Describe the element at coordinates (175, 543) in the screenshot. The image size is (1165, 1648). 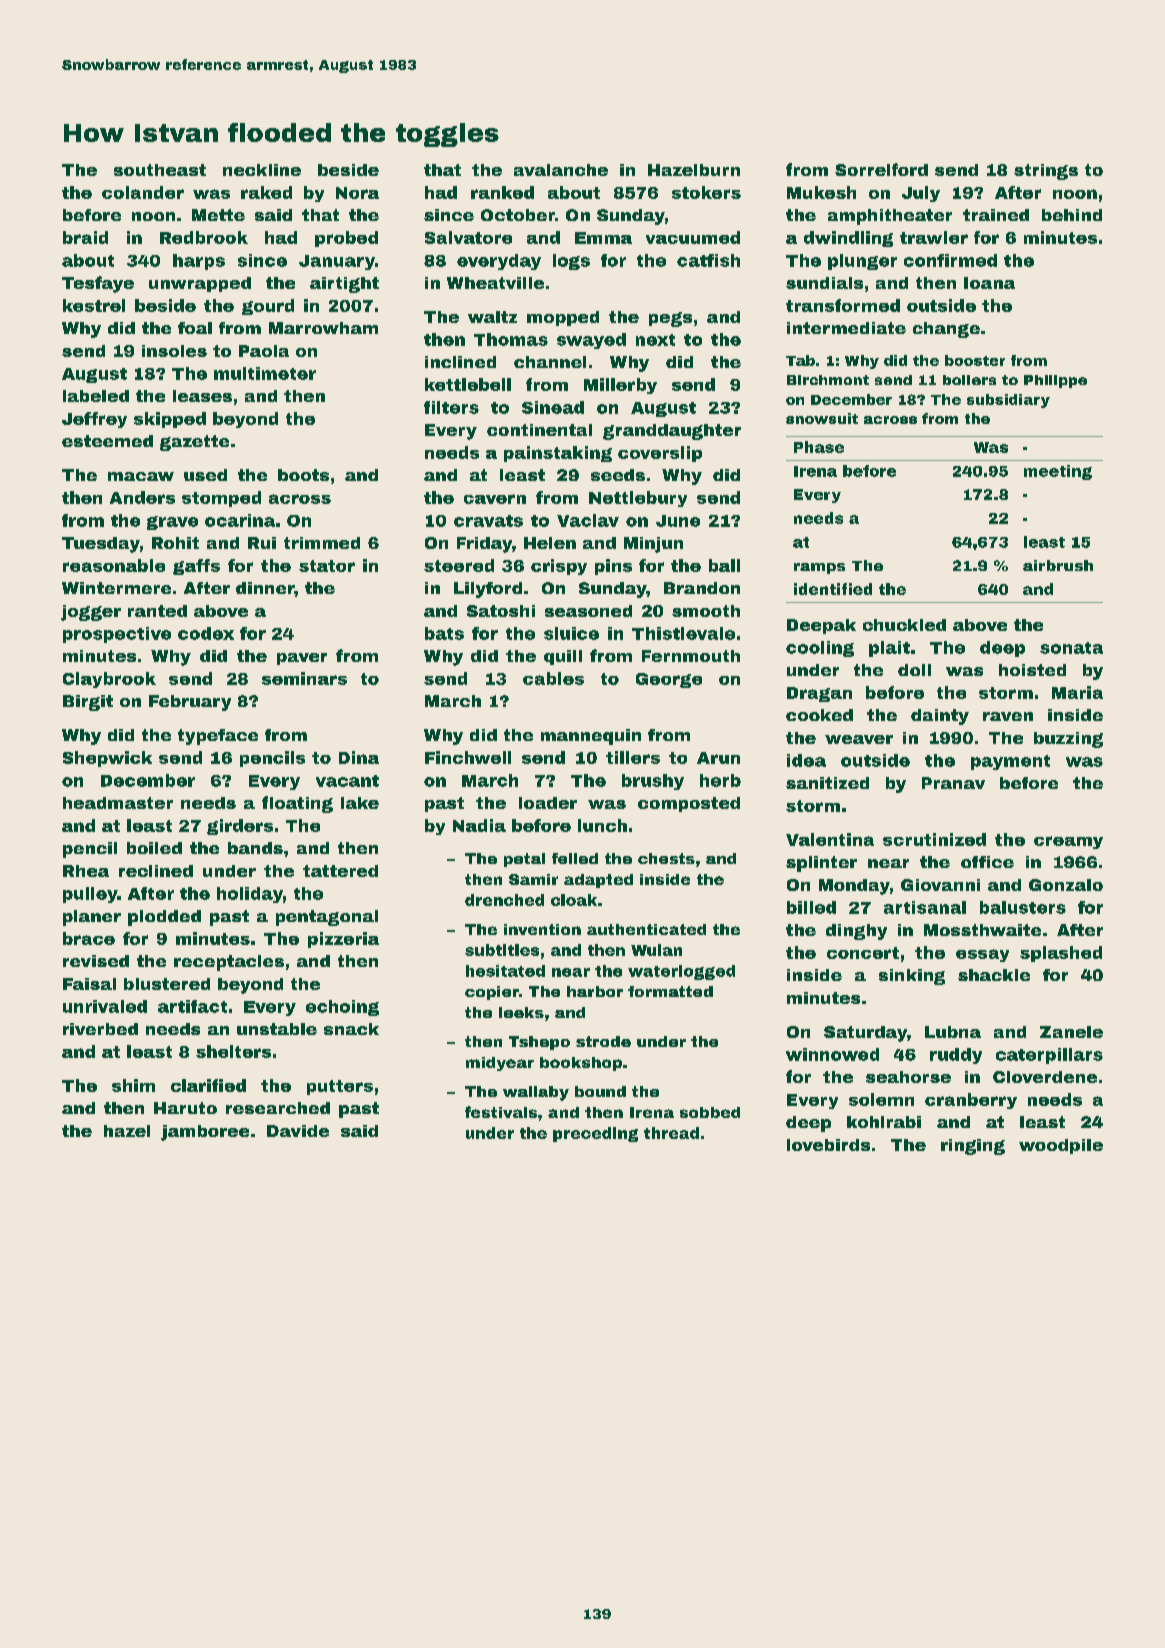
I see `Rohit` at that location.
